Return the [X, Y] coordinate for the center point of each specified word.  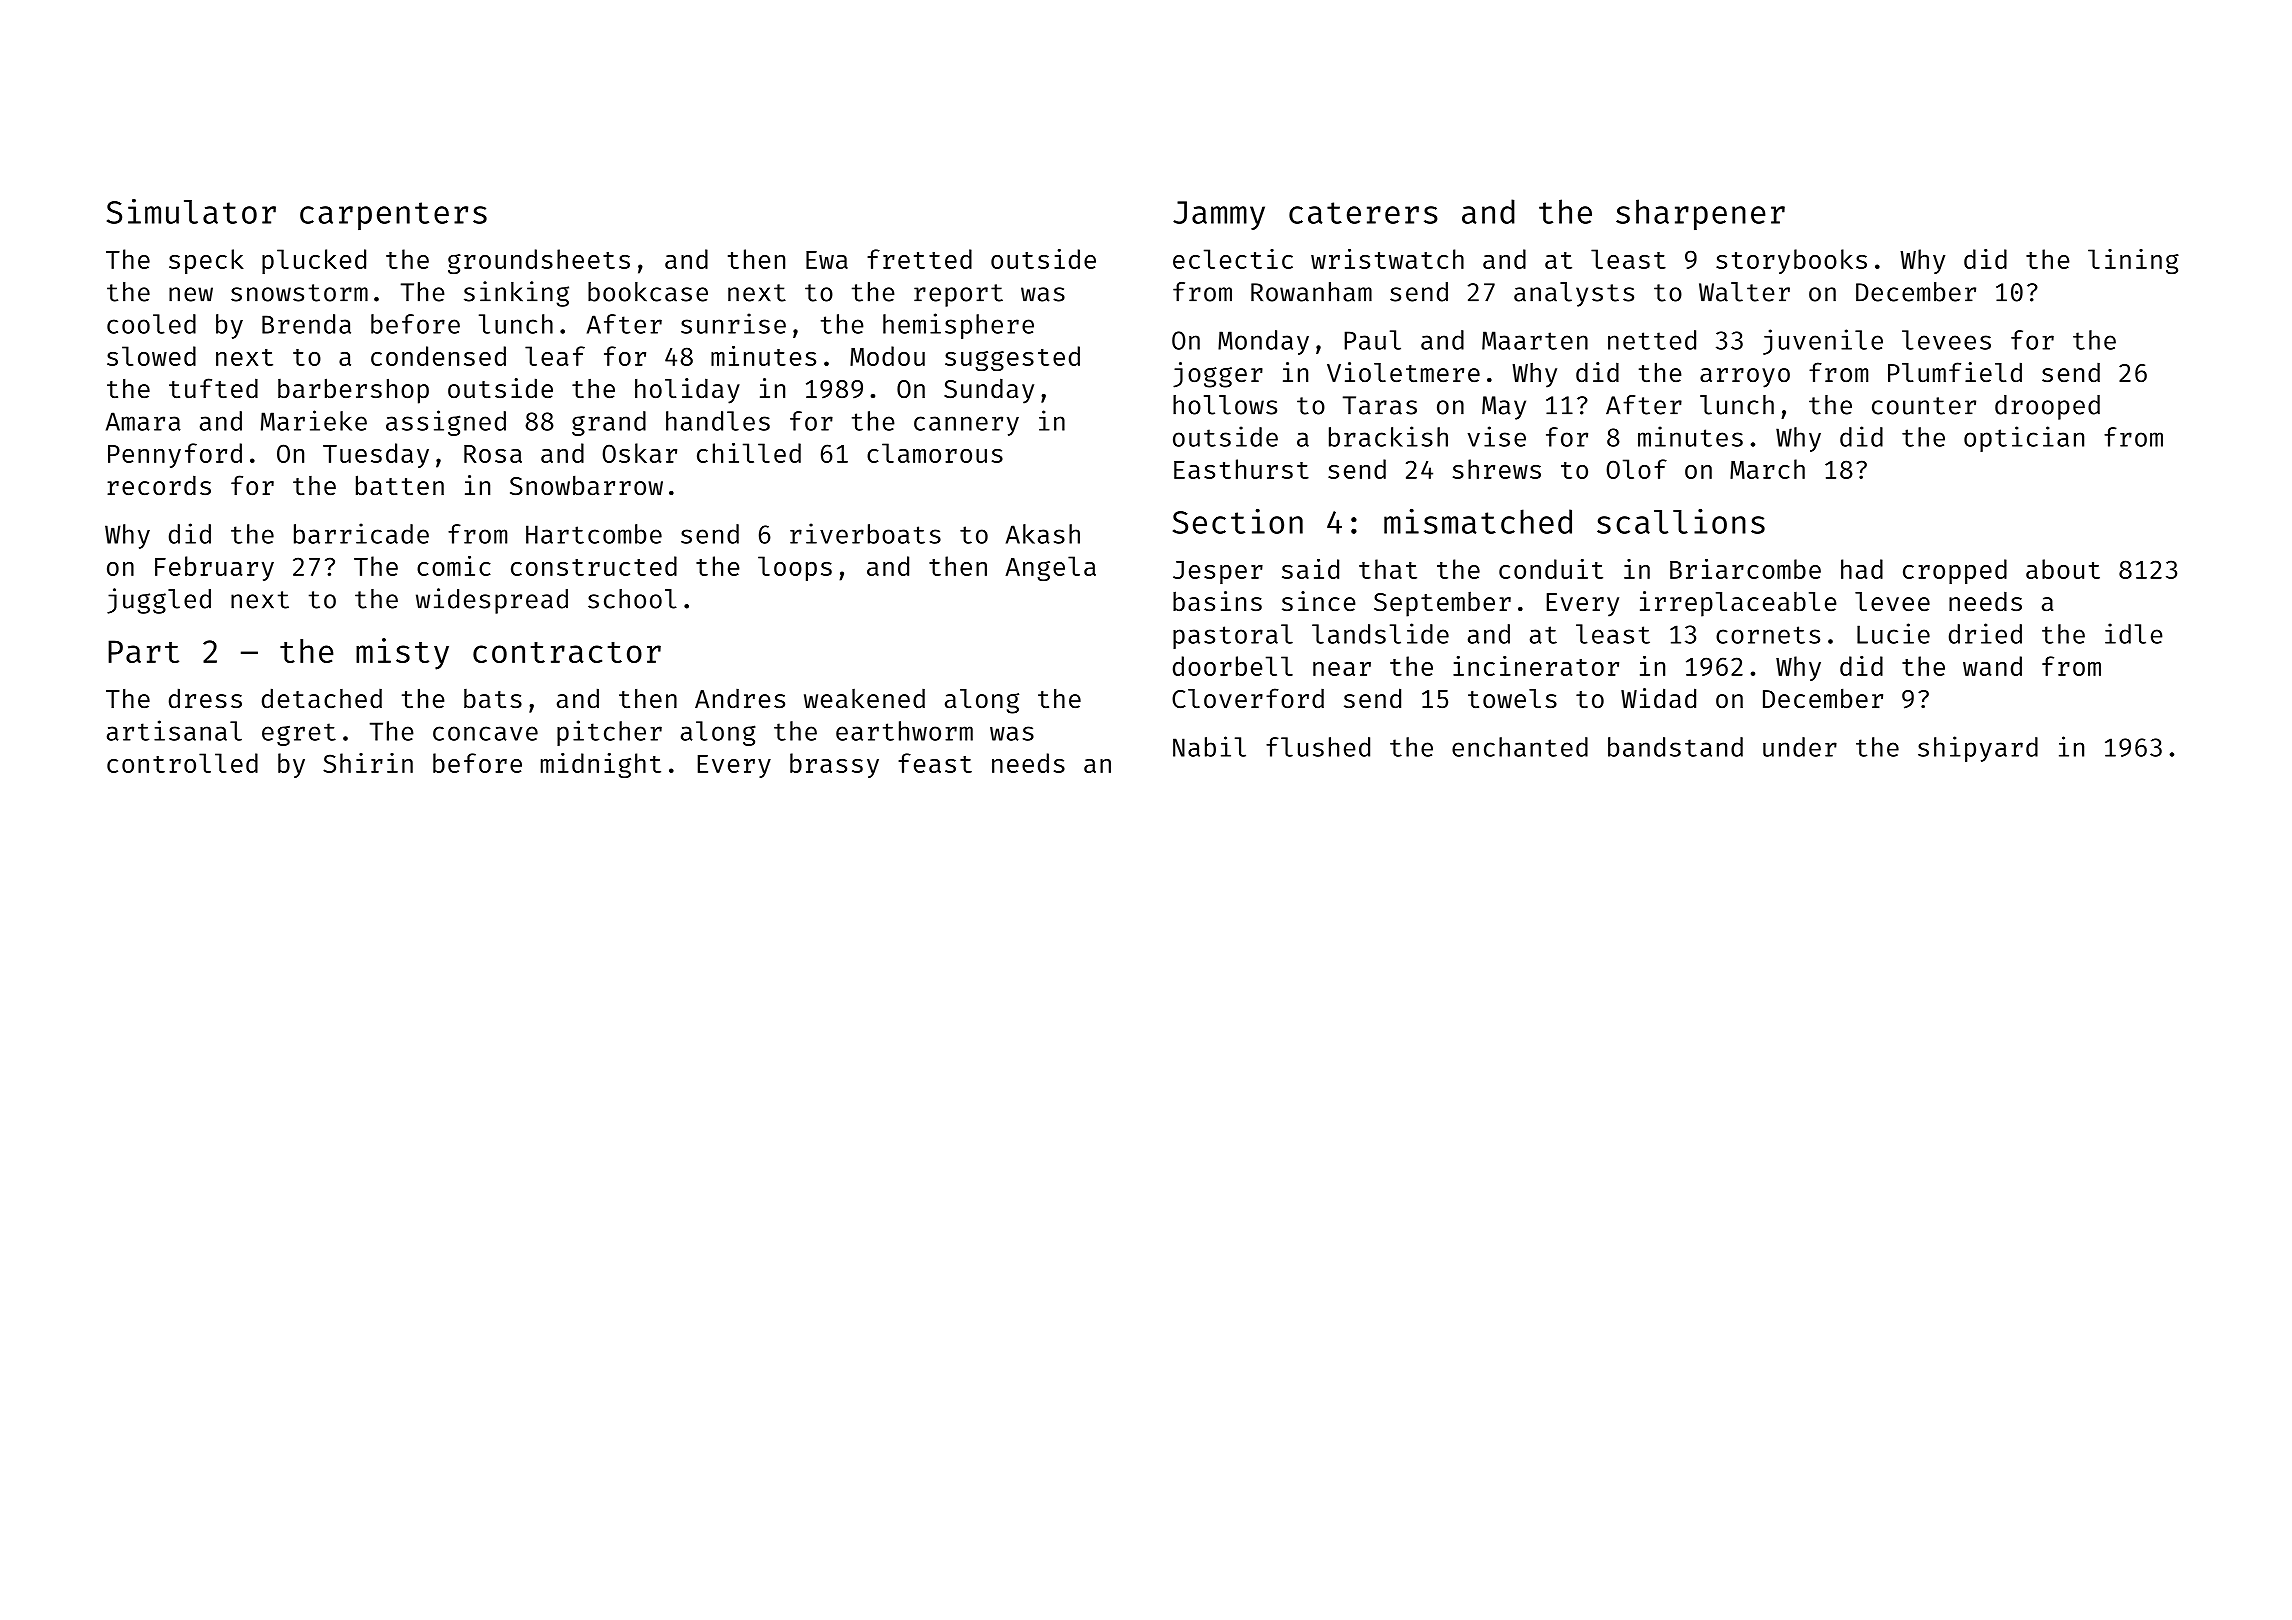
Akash [1043, 534]
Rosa [493, 454]
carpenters [393, 216]
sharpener [1700, 214]
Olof [1636, 469]
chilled [749, 453]
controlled [182, 763]
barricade [361, 533]
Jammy [1219, 215]
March [1767, 469]
